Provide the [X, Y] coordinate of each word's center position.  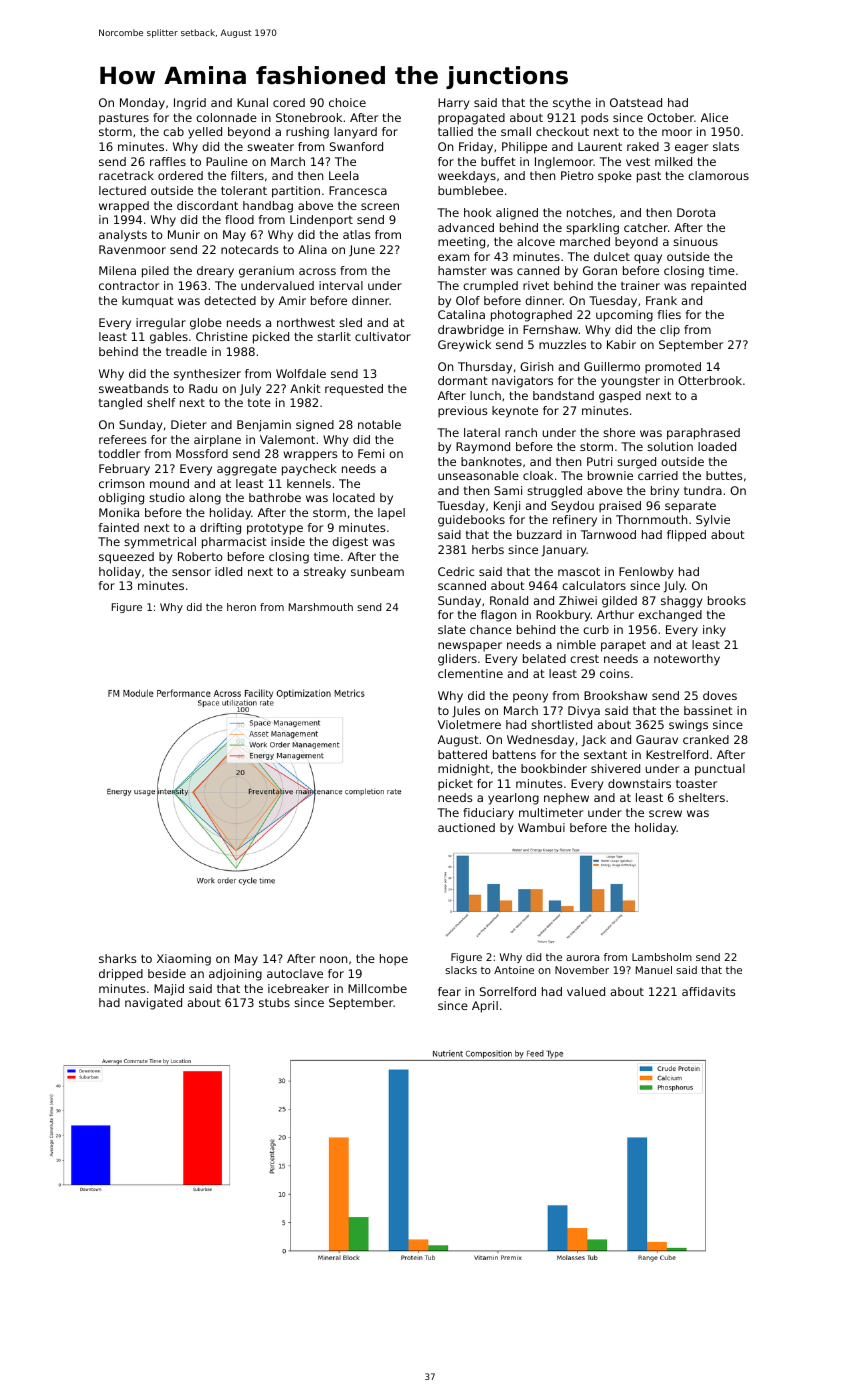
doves [720, 695]
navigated [153, 1004]
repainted [718, 287]
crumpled [490, 287]
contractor [129, 286]
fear [449, 991]
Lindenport [321, 221]
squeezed [126, 558]
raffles [168, 161]
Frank [661, 300]
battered [462, 754]
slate [452, 629]
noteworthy [687, 660]
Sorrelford [508, 991]
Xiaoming [184, 960]
